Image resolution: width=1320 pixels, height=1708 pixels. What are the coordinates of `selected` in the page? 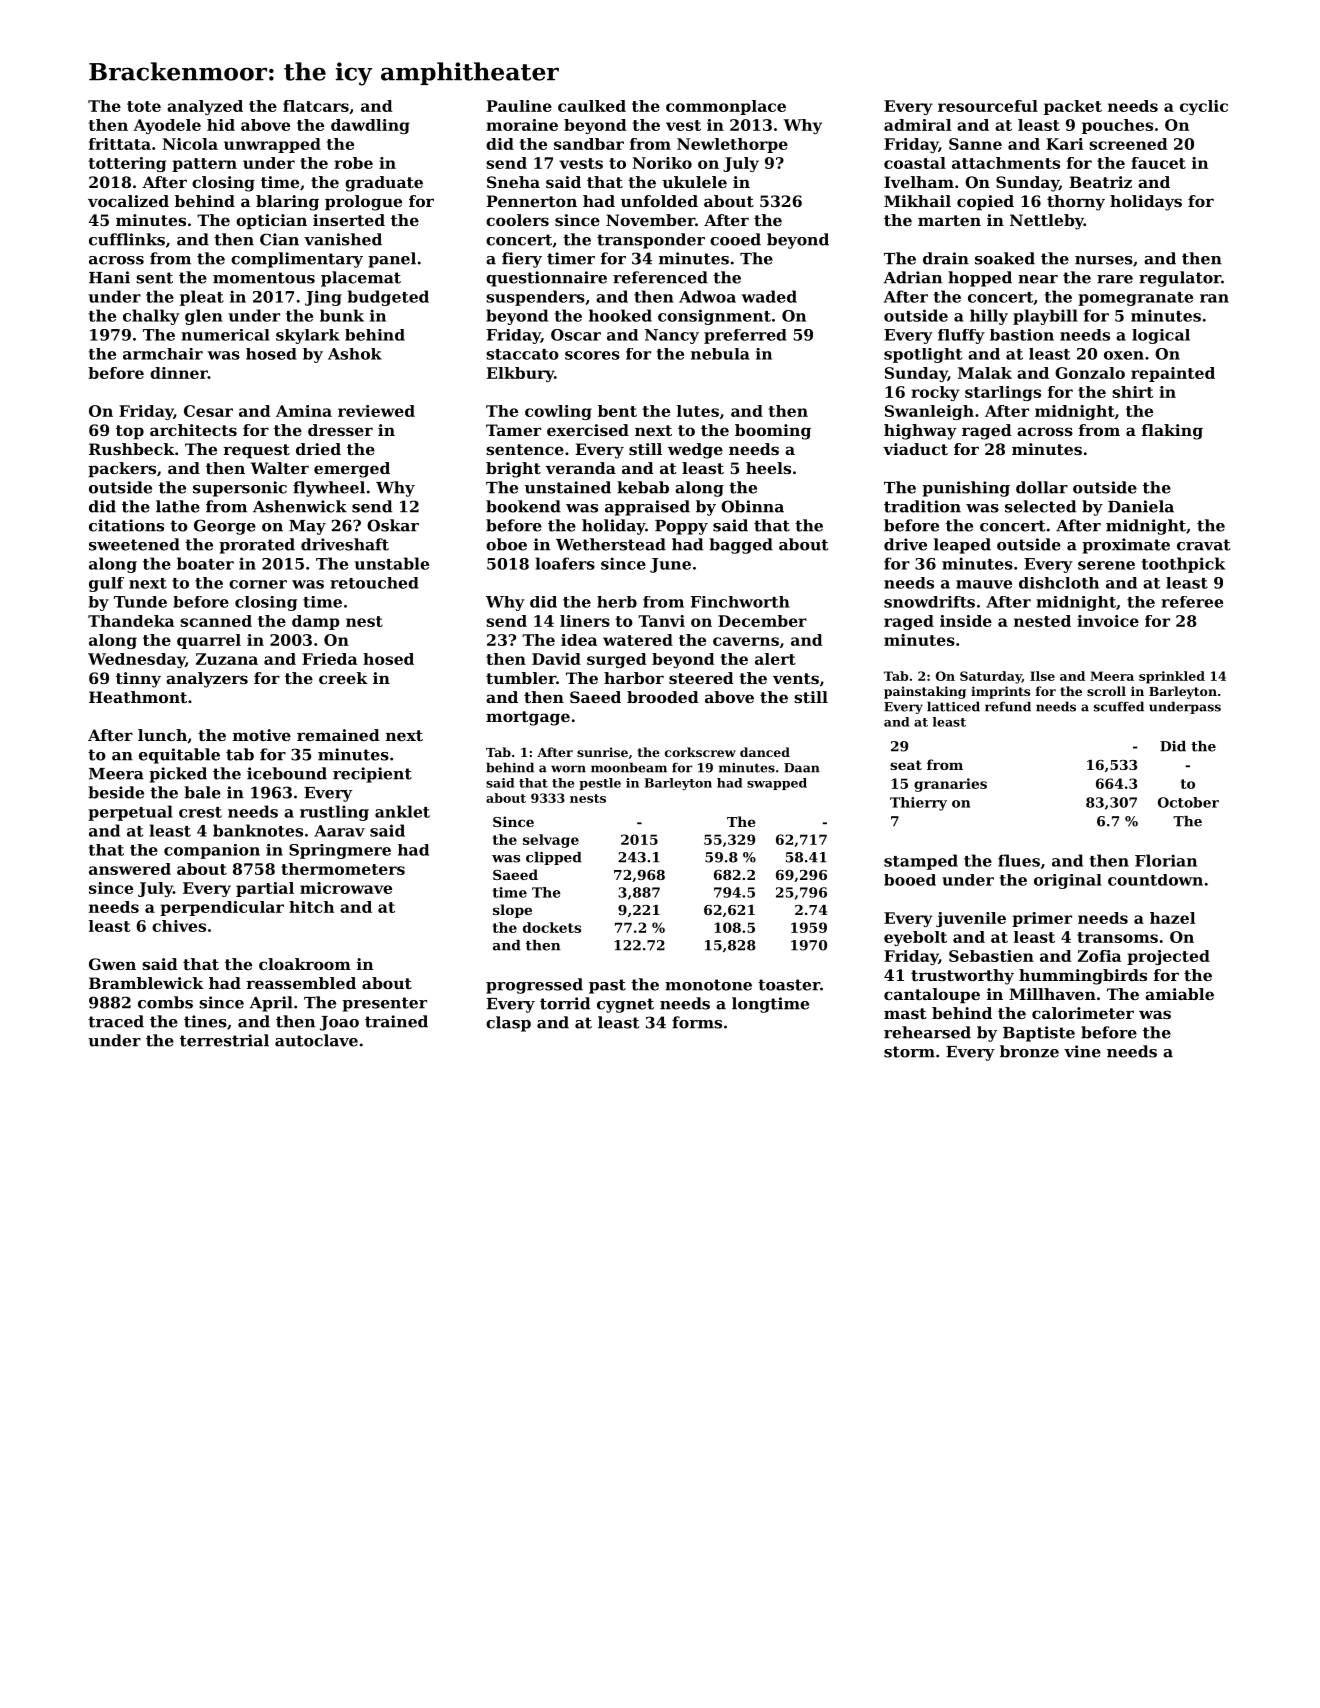 It's located at (1040, 506).
